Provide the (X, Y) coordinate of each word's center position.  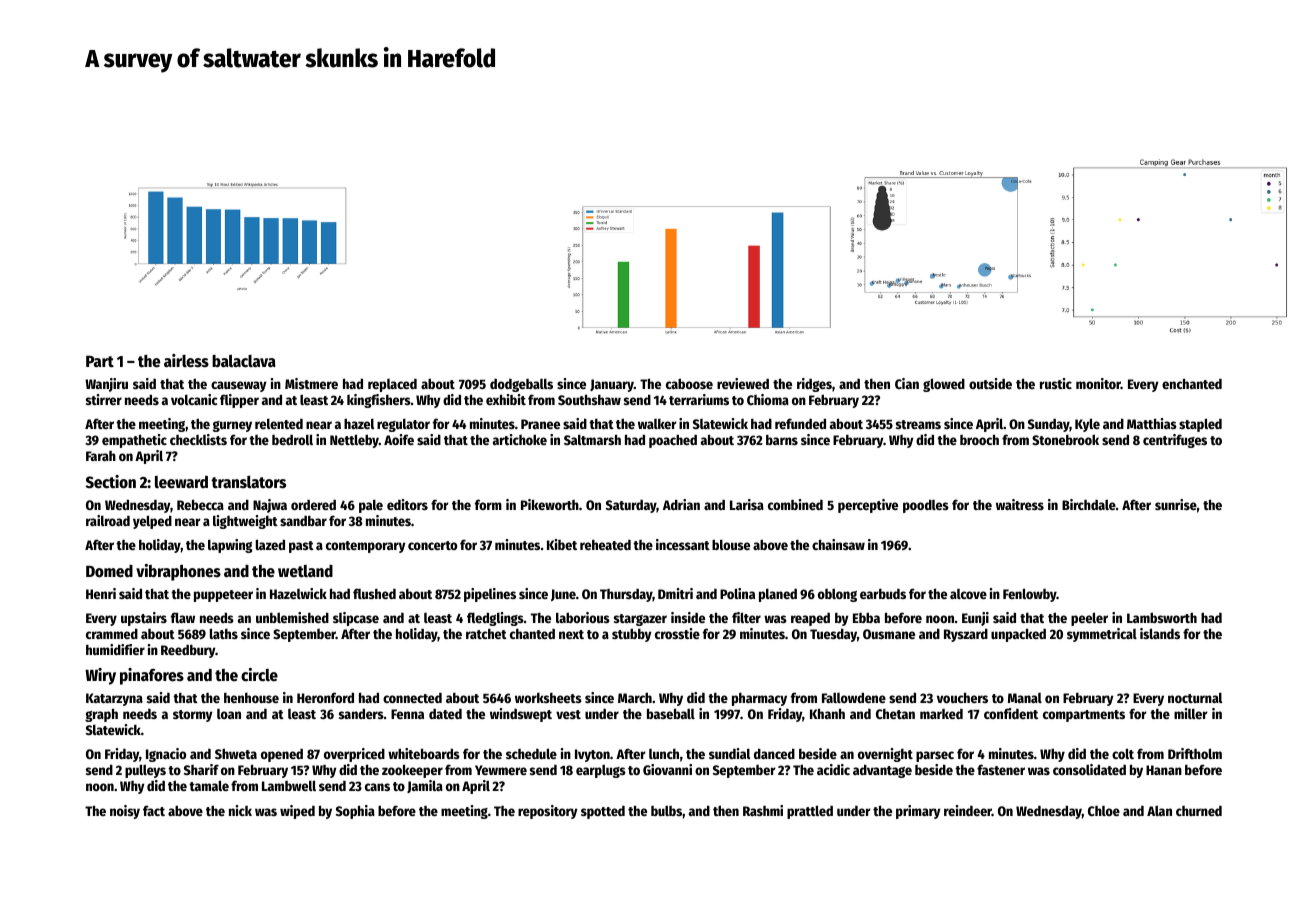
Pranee (540, 424)
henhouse (251, 698)
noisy (125, 812)
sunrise (1176, 504)
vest (568, 714)
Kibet (562, 544)
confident (1011, 713)
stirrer (104, 399)
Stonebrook (1065, 439)
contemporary (366, 547)
